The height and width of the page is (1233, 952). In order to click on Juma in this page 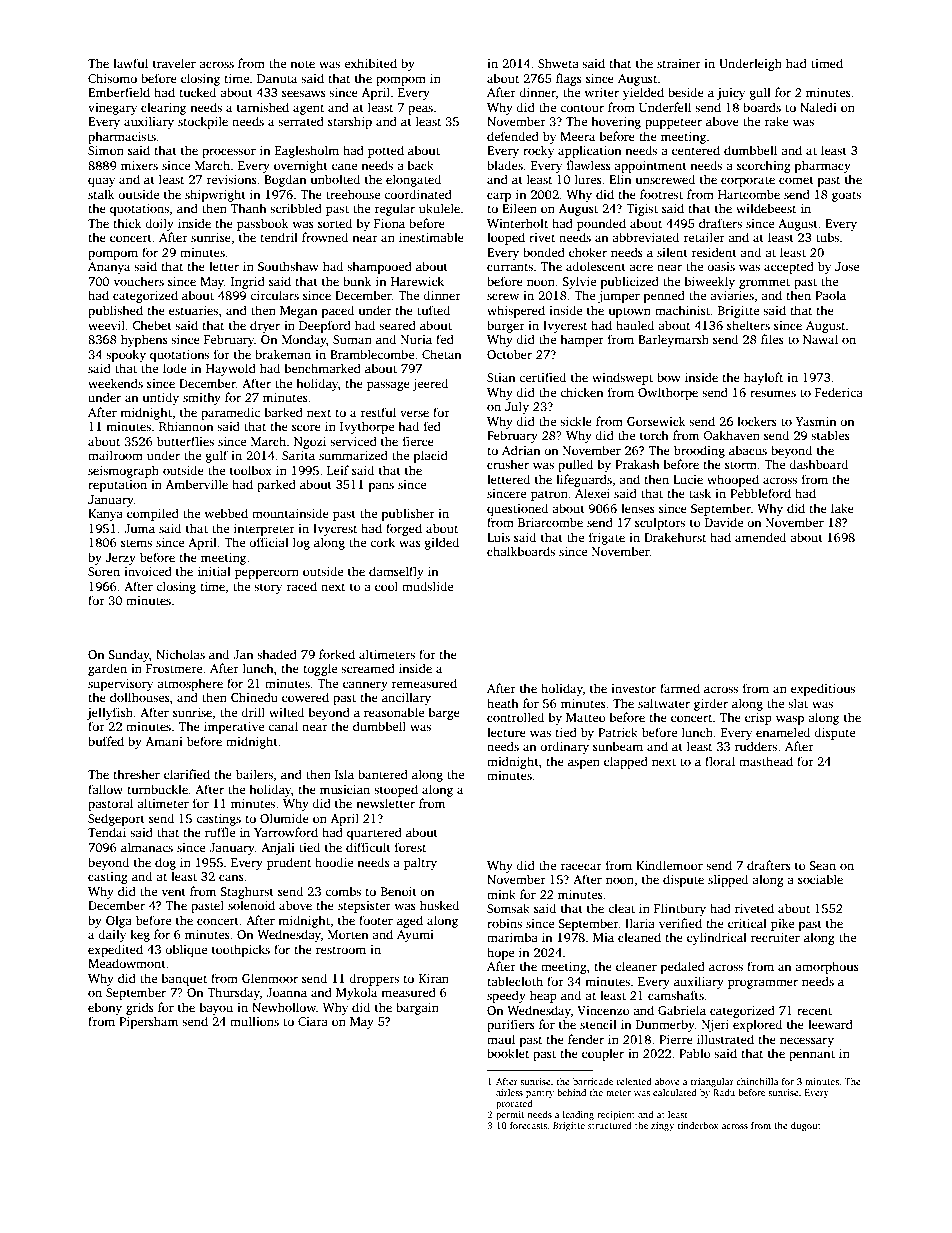, I will do `click(139, 528)`.
